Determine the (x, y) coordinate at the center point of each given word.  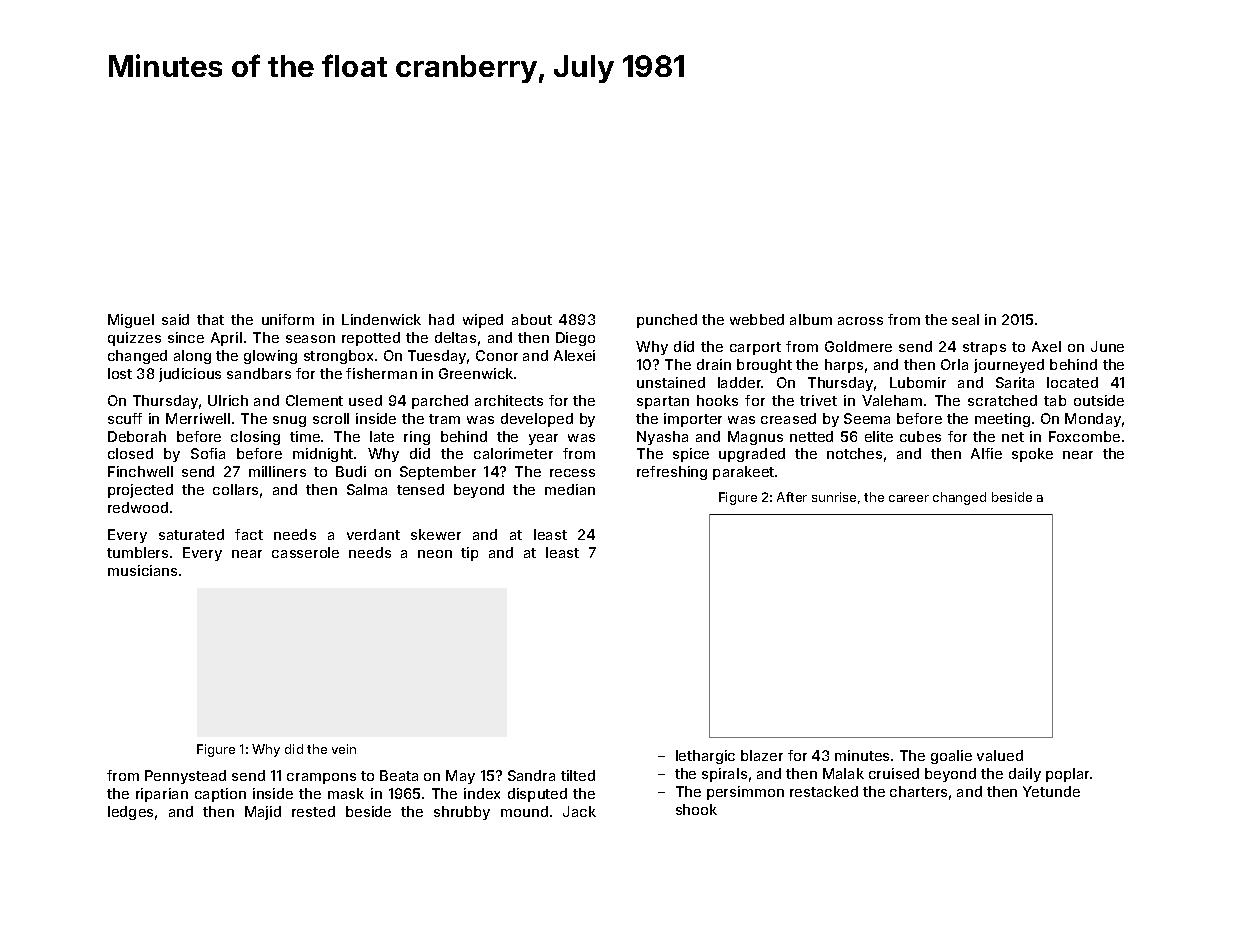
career (909, 498)
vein (344, 749)
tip (469, 554)
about (532, 319)
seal (965, 319)
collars (235, 489)
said (175, 319)
